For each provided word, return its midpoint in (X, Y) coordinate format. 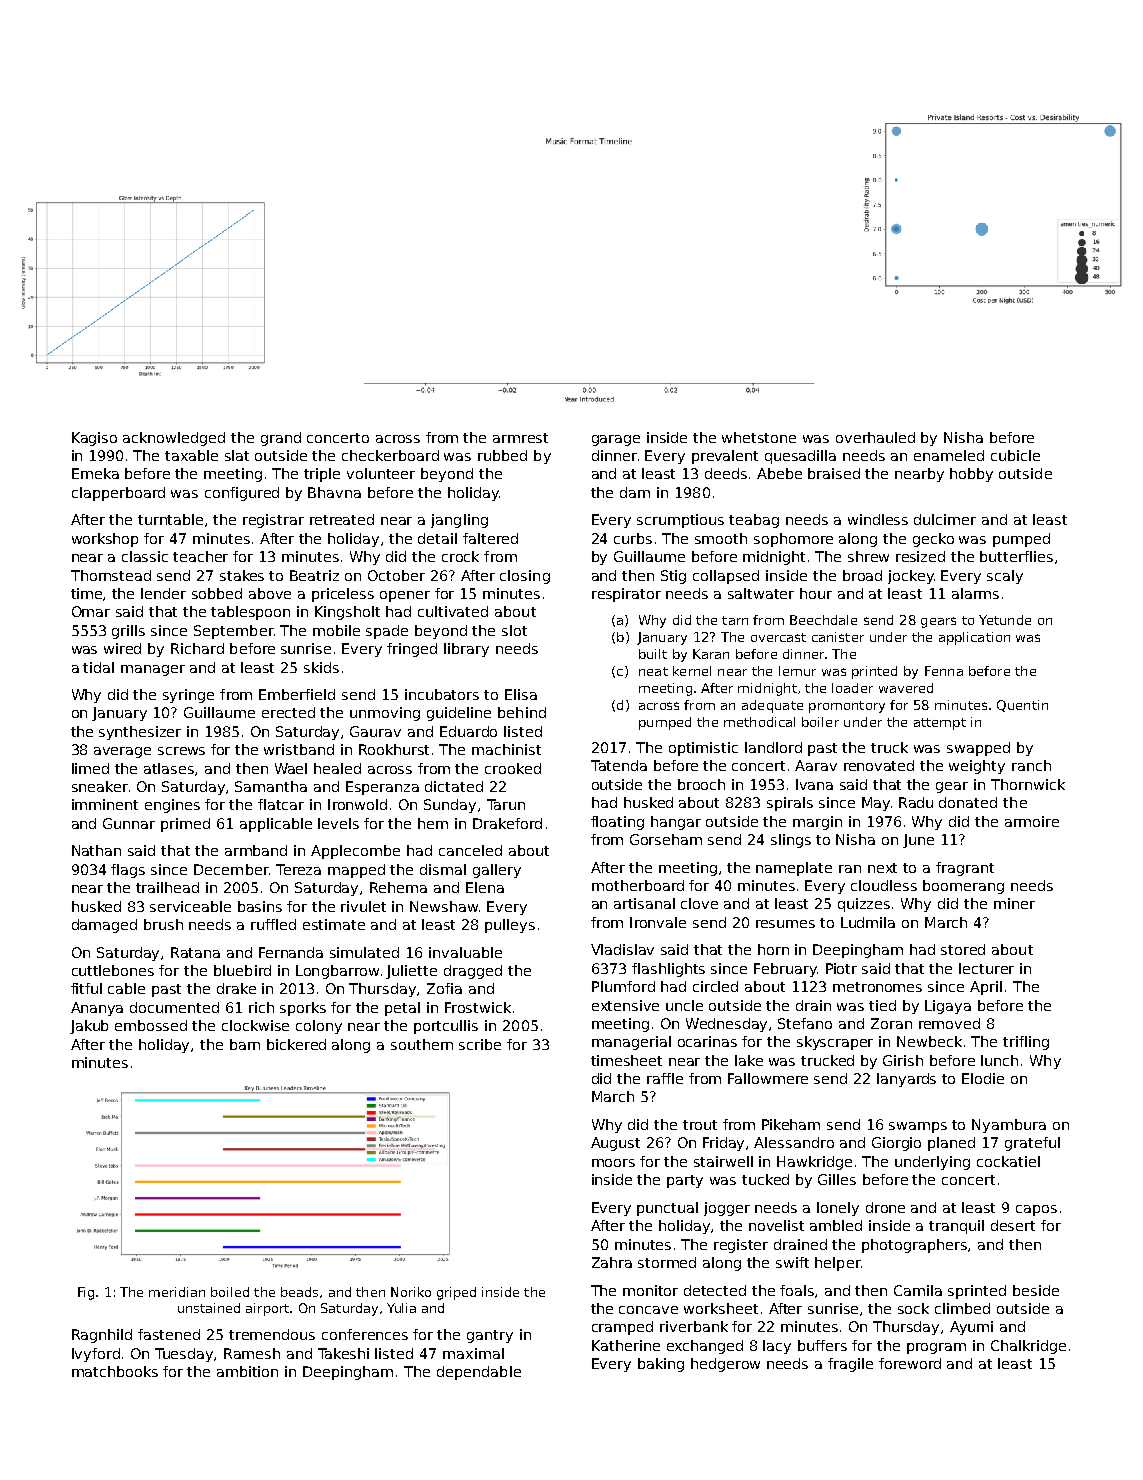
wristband (299, 749)
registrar (273, 521)
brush (163, 924)
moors (613, 1163)
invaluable (465, 952)
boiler (820, 722)
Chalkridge (1028, 1347)
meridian (177, 1292)
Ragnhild (102, 1336)
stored (963, 949)
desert (1013, 1225)
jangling (459, 521)
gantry (490, 1336)
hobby (971, 475)
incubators (442, 694)
